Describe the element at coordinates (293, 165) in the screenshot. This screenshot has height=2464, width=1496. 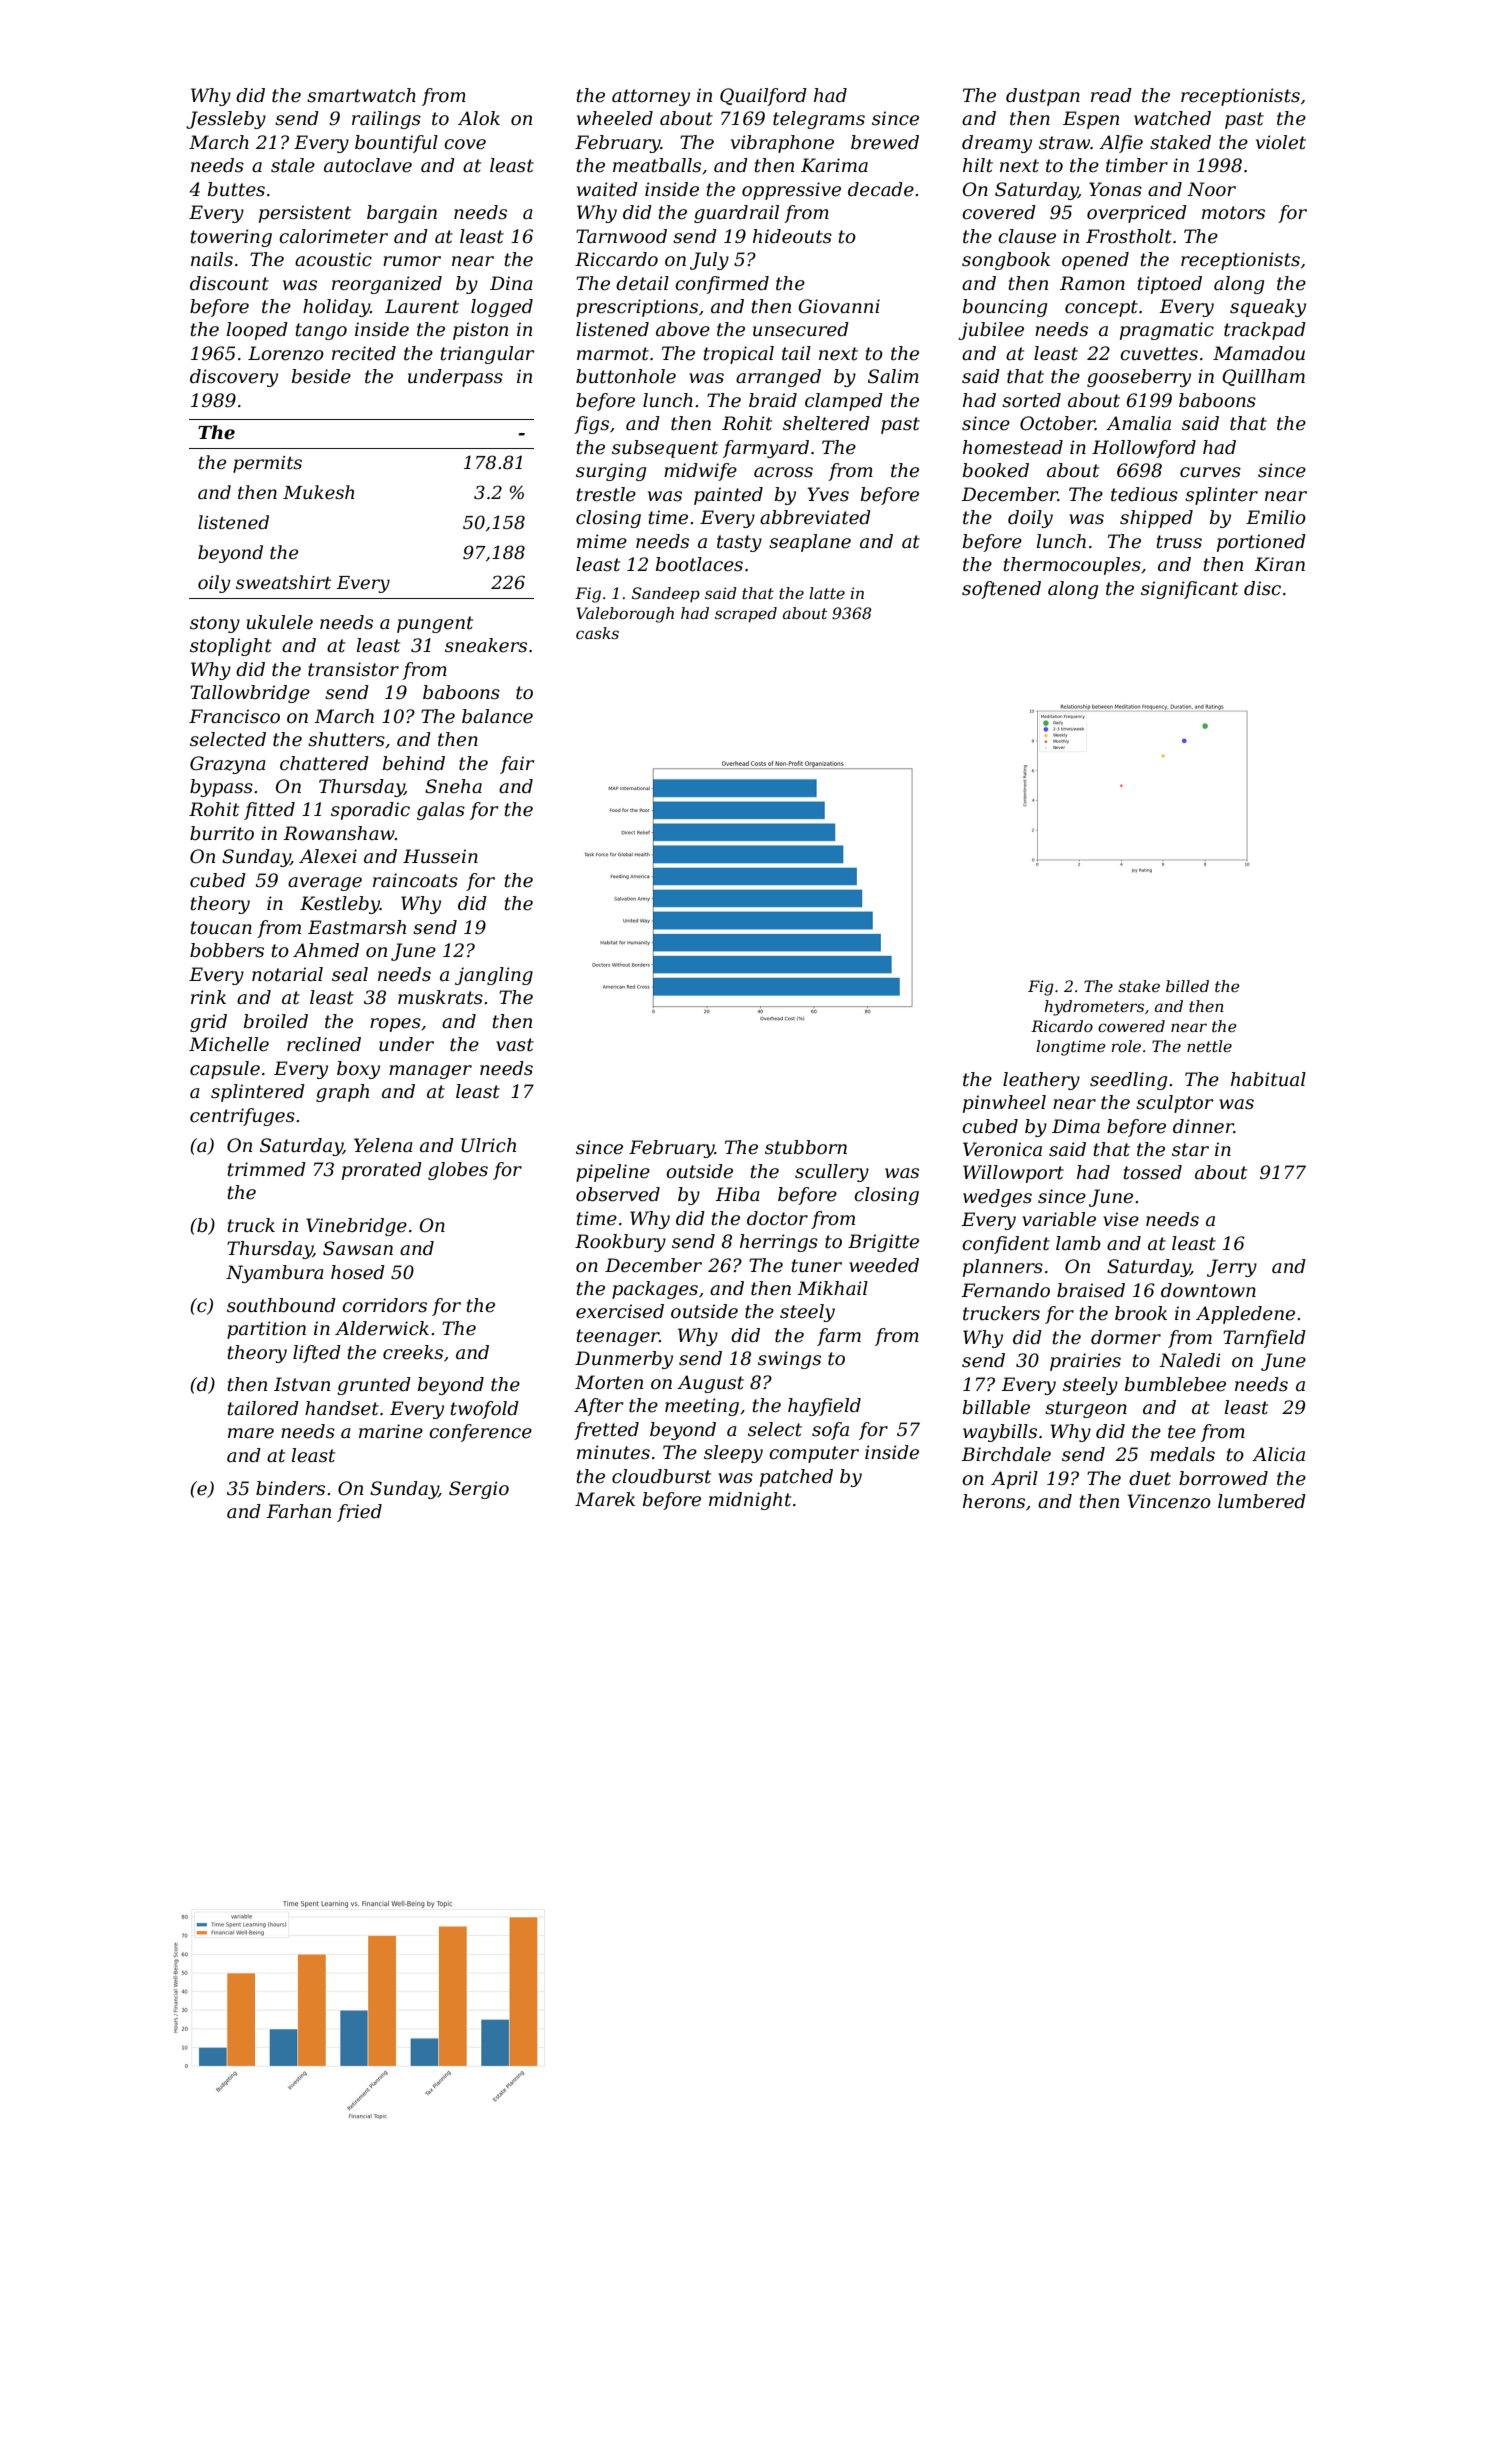
I see `stale` at that location.
